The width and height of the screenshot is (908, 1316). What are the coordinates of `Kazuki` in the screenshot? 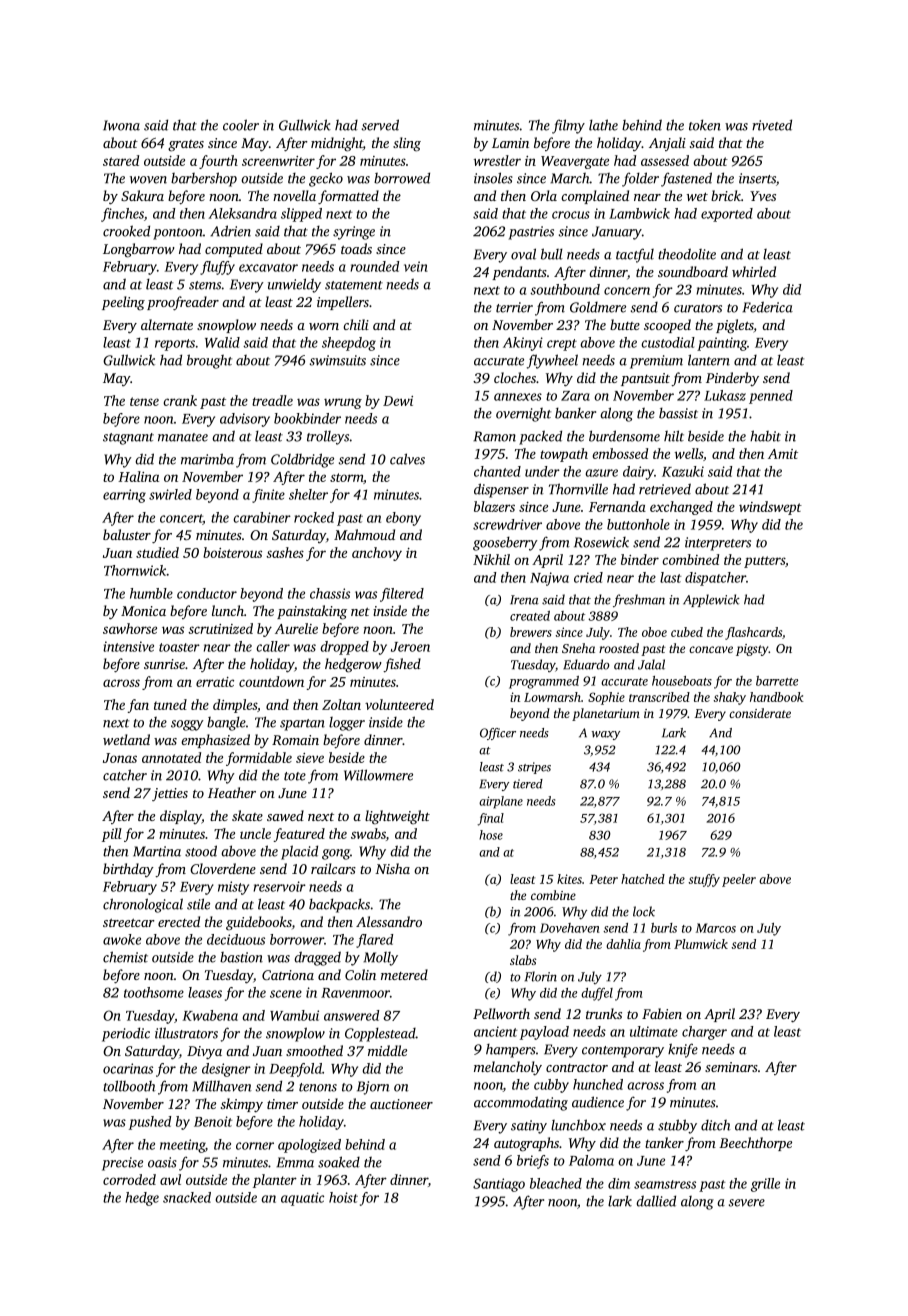 It's located at (683, 471).
